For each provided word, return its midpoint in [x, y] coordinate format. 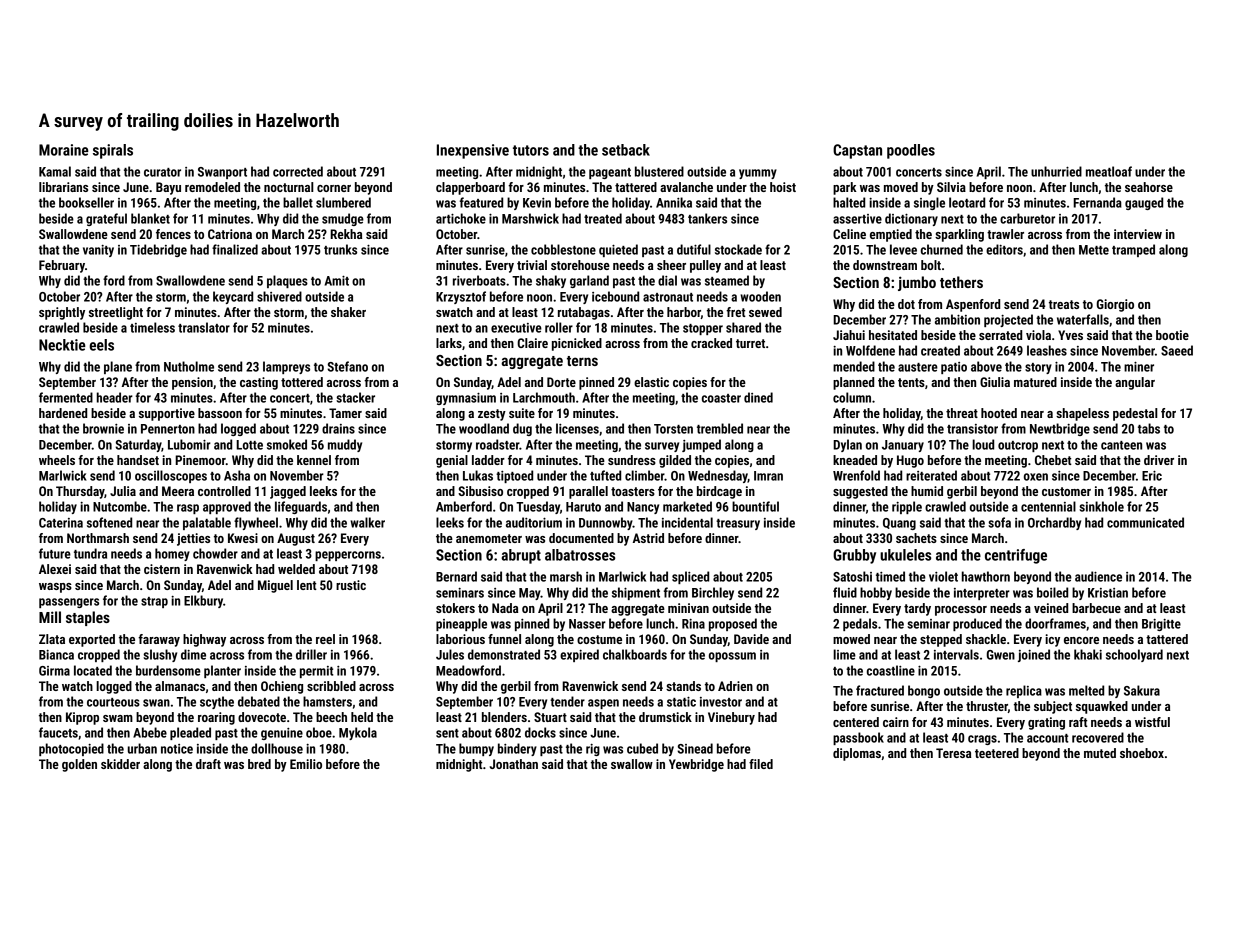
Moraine [64, 150]
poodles [911, 151]
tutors [531, 150]
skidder [120, 764]
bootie [1172, 335]
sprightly [62, 313]
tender [567, 701]
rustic [351, 585]
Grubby [854, 556]
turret [750, 343]
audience [1098, 576]
